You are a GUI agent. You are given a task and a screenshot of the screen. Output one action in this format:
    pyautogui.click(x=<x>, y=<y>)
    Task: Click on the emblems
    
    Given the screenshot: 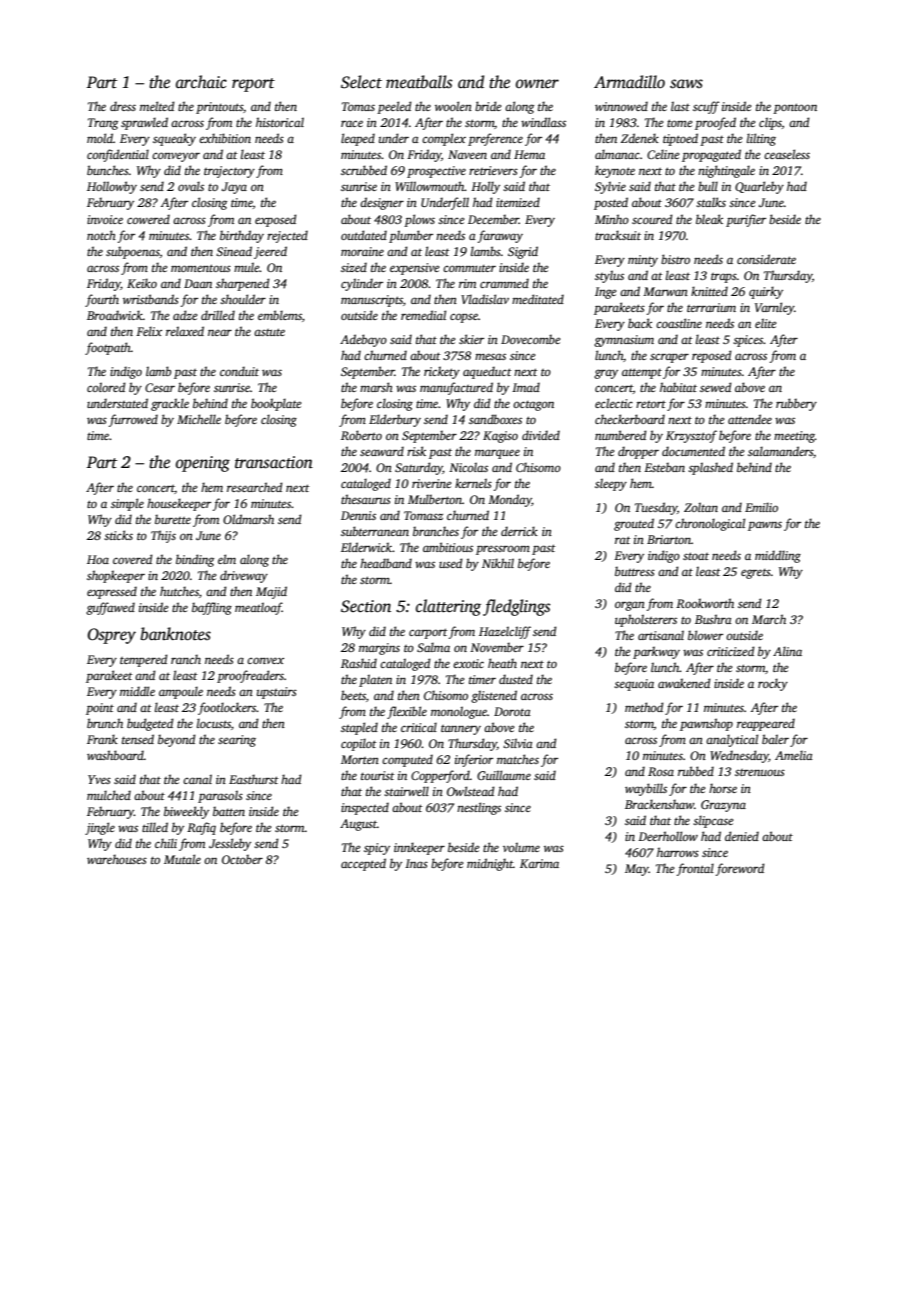 What is the action you would take?
    pyautogui.click(x=280, y=315)
